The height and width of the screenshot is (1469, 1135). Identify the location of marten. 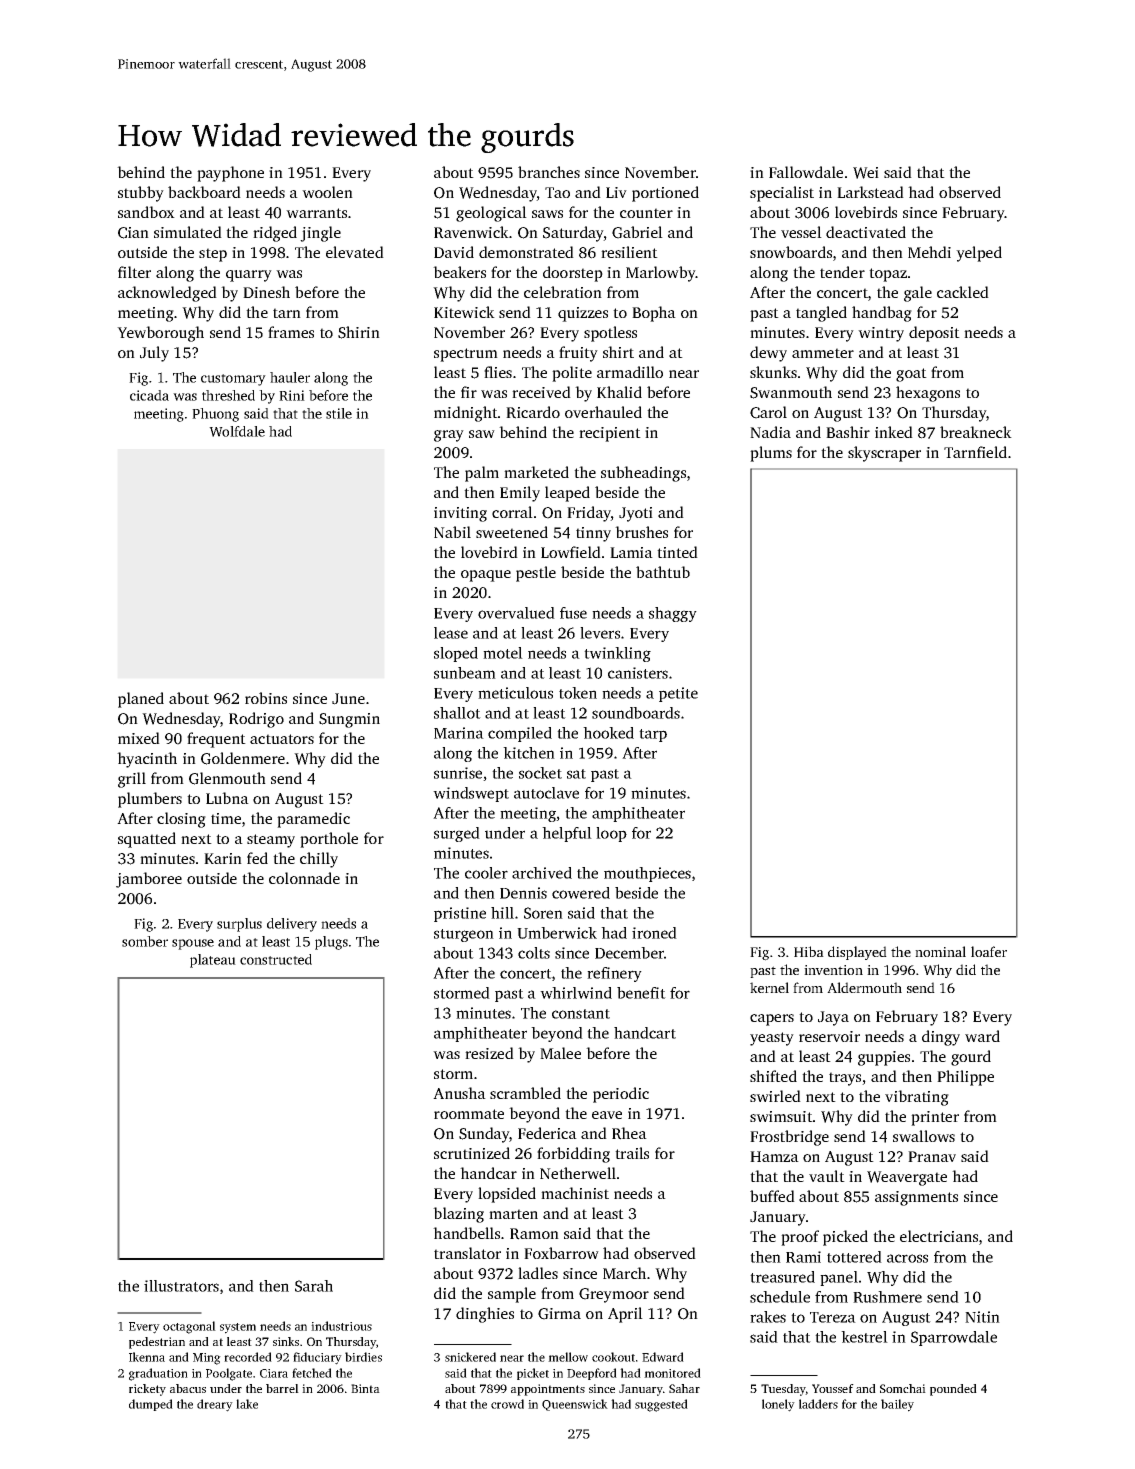
(513, 1214).
